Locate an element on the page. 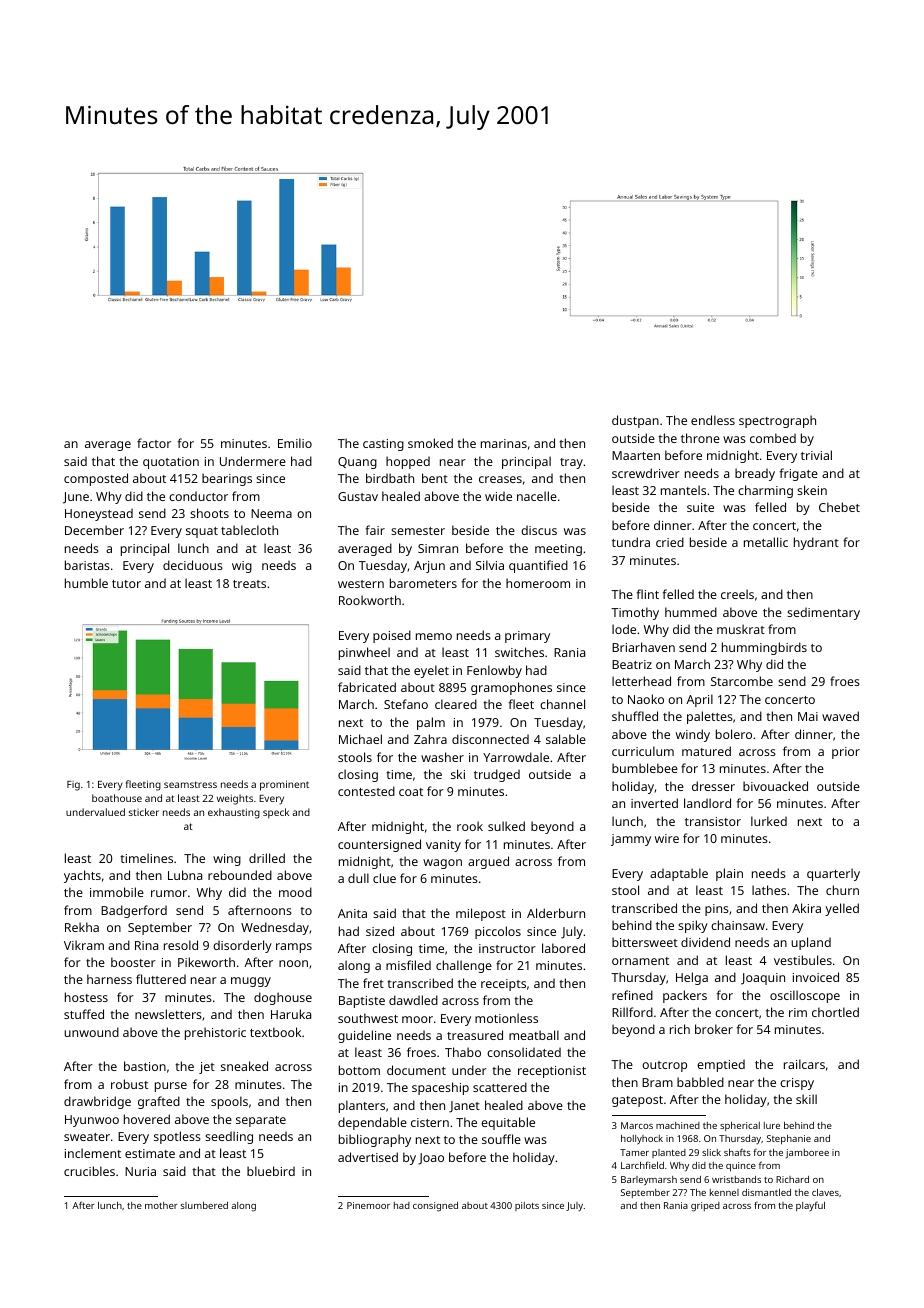 Image resolution: width=924 pixels, height=1308 pixels. factor is located at coordinates (154, 443).
